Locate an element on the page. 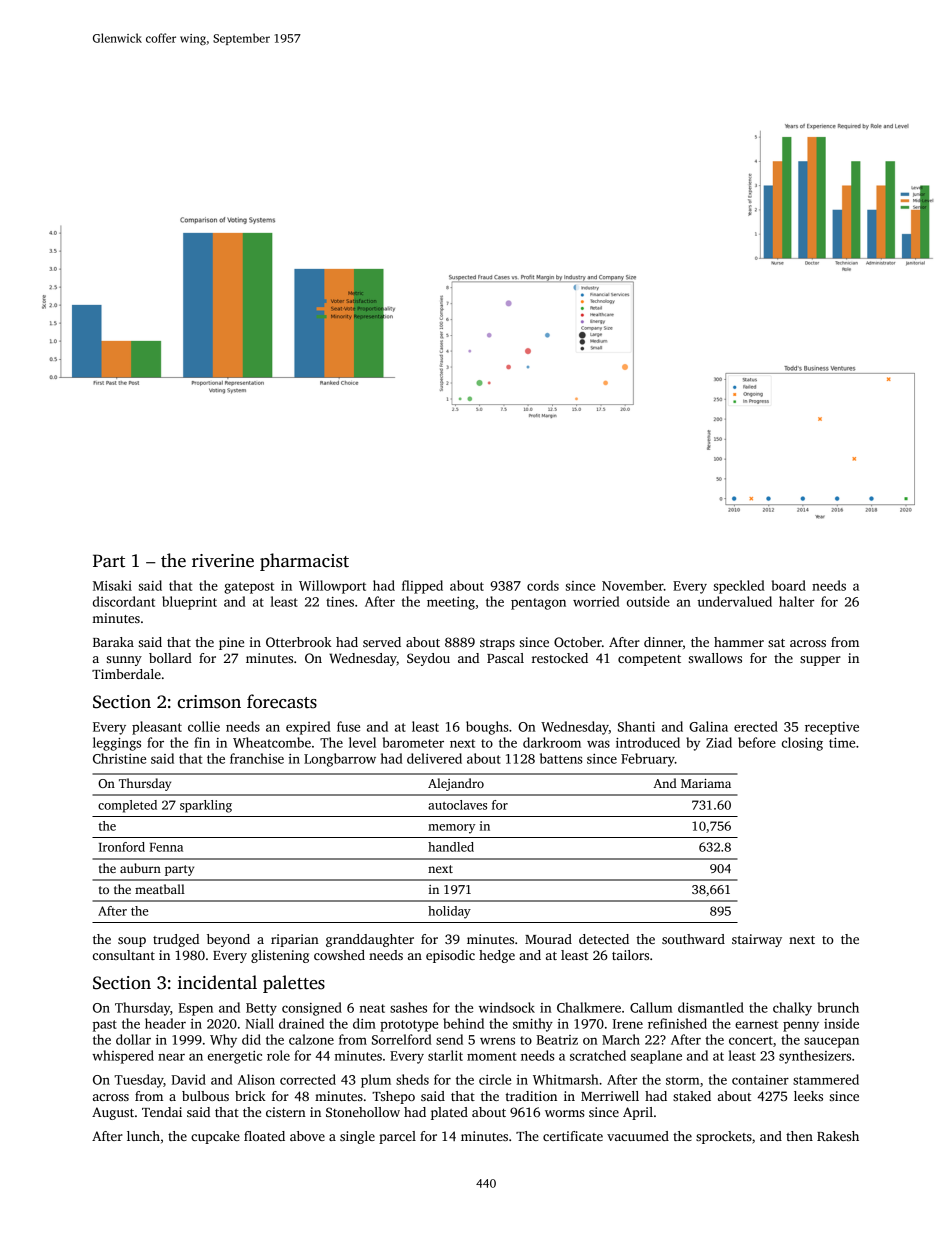  lunch is located at coordinates (143, 1136).
